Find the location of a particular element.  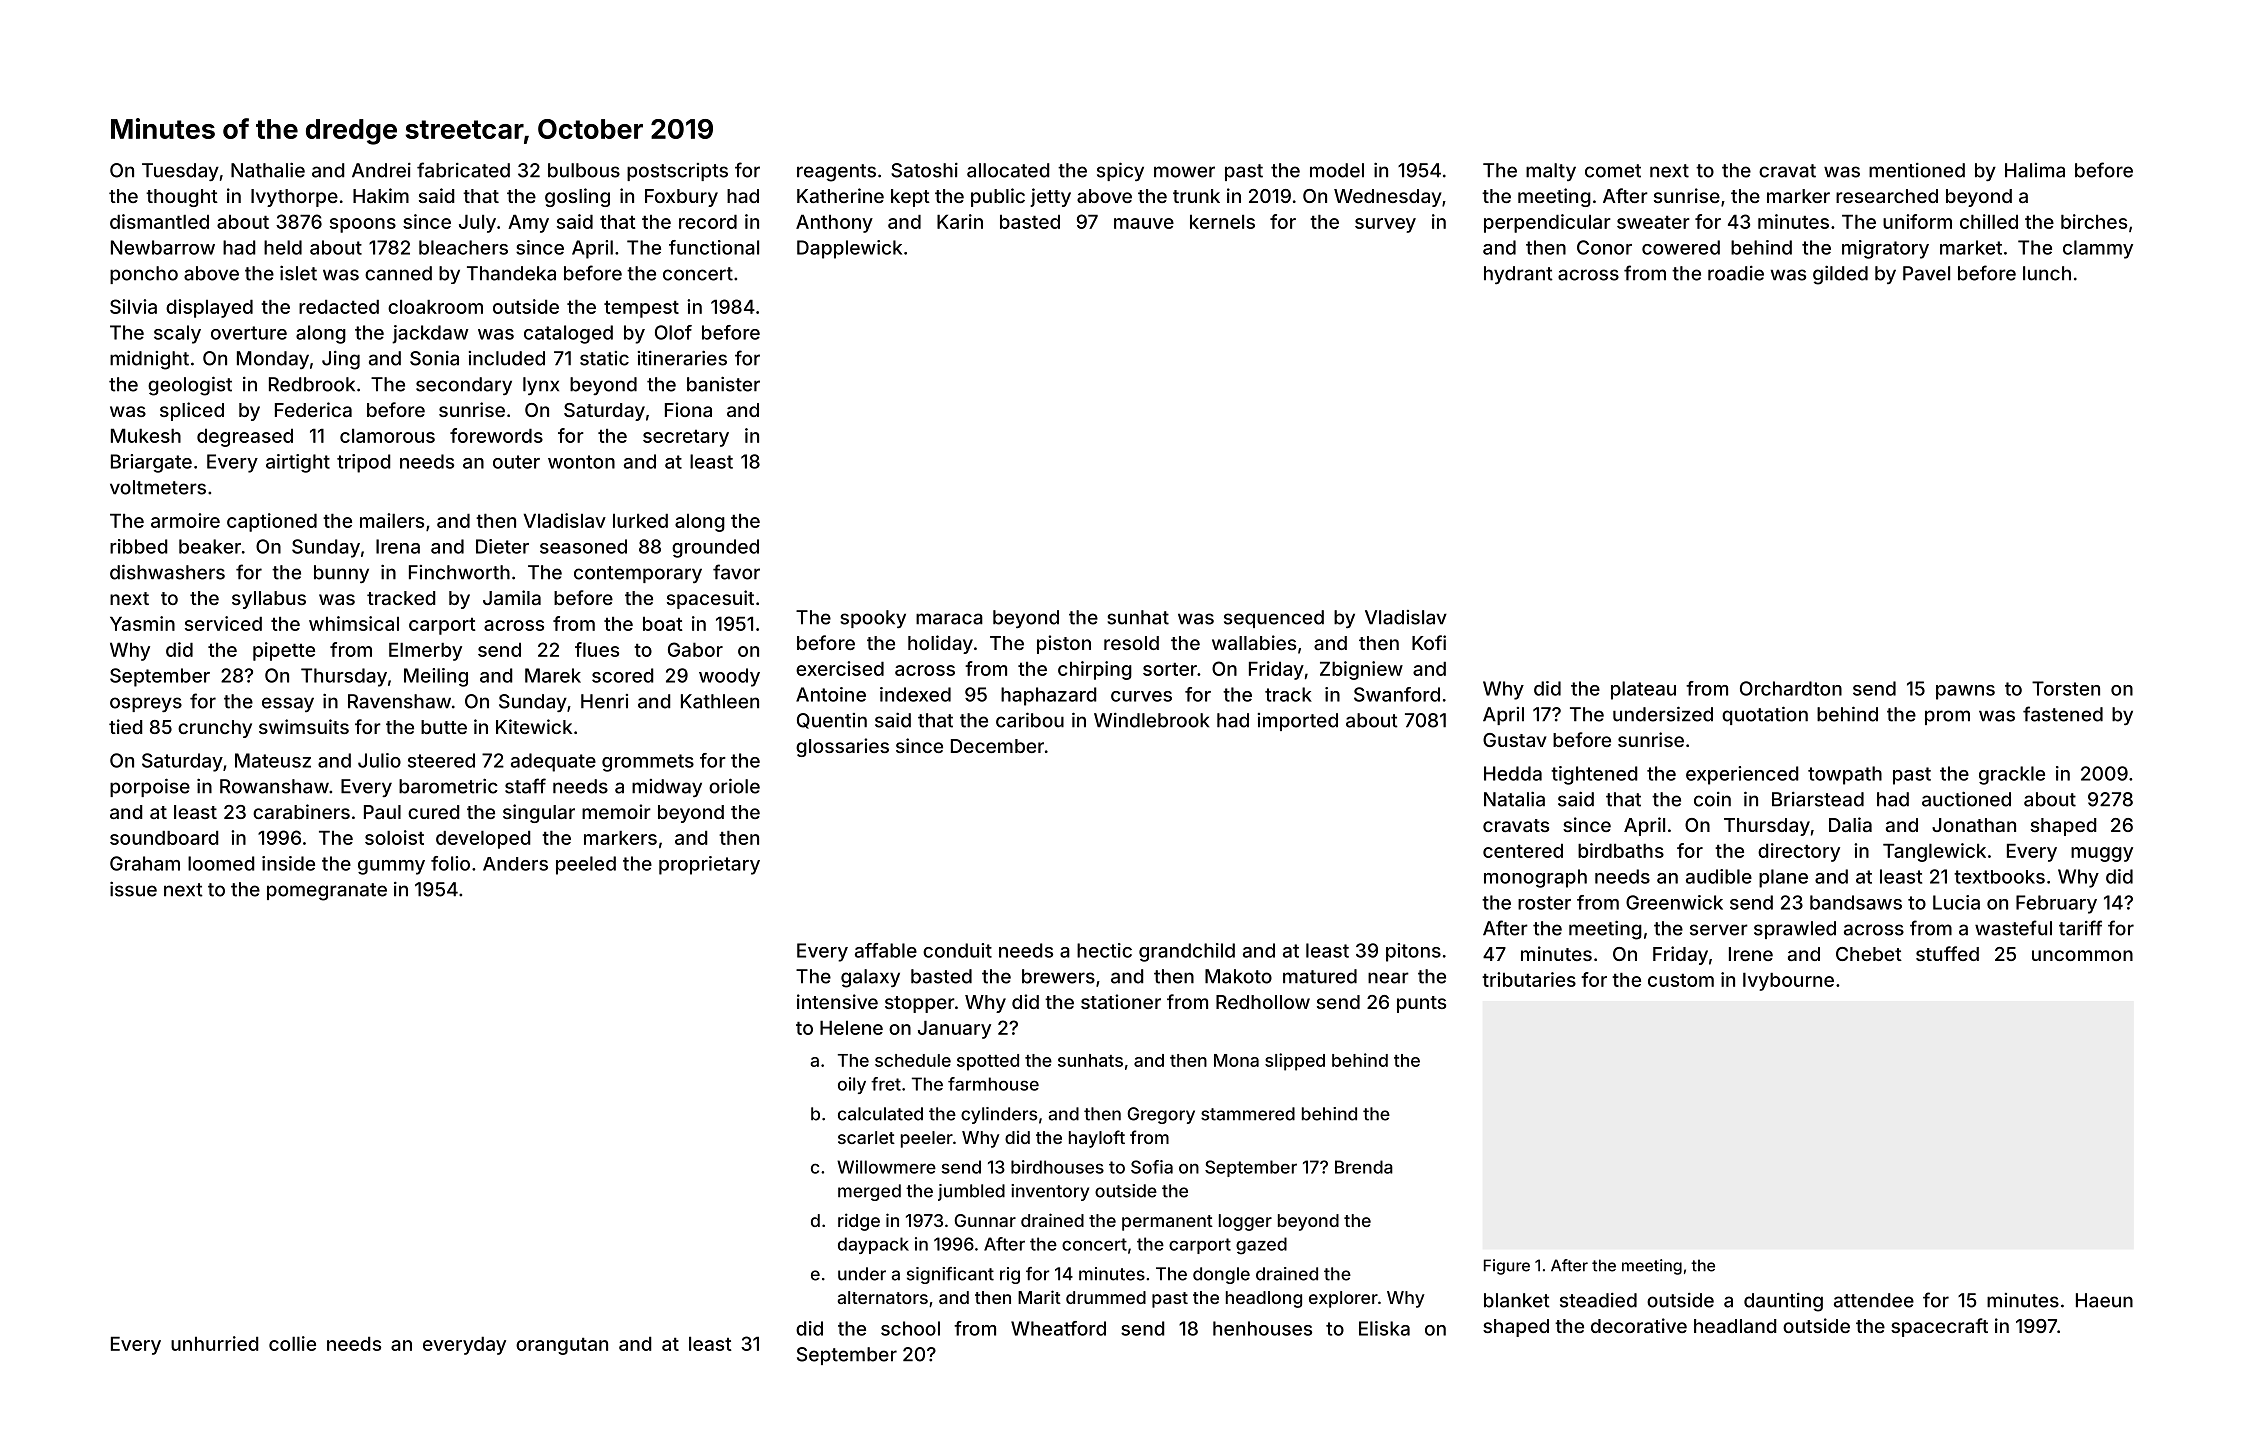

unhurried is located at coordinates (215, 1343).
